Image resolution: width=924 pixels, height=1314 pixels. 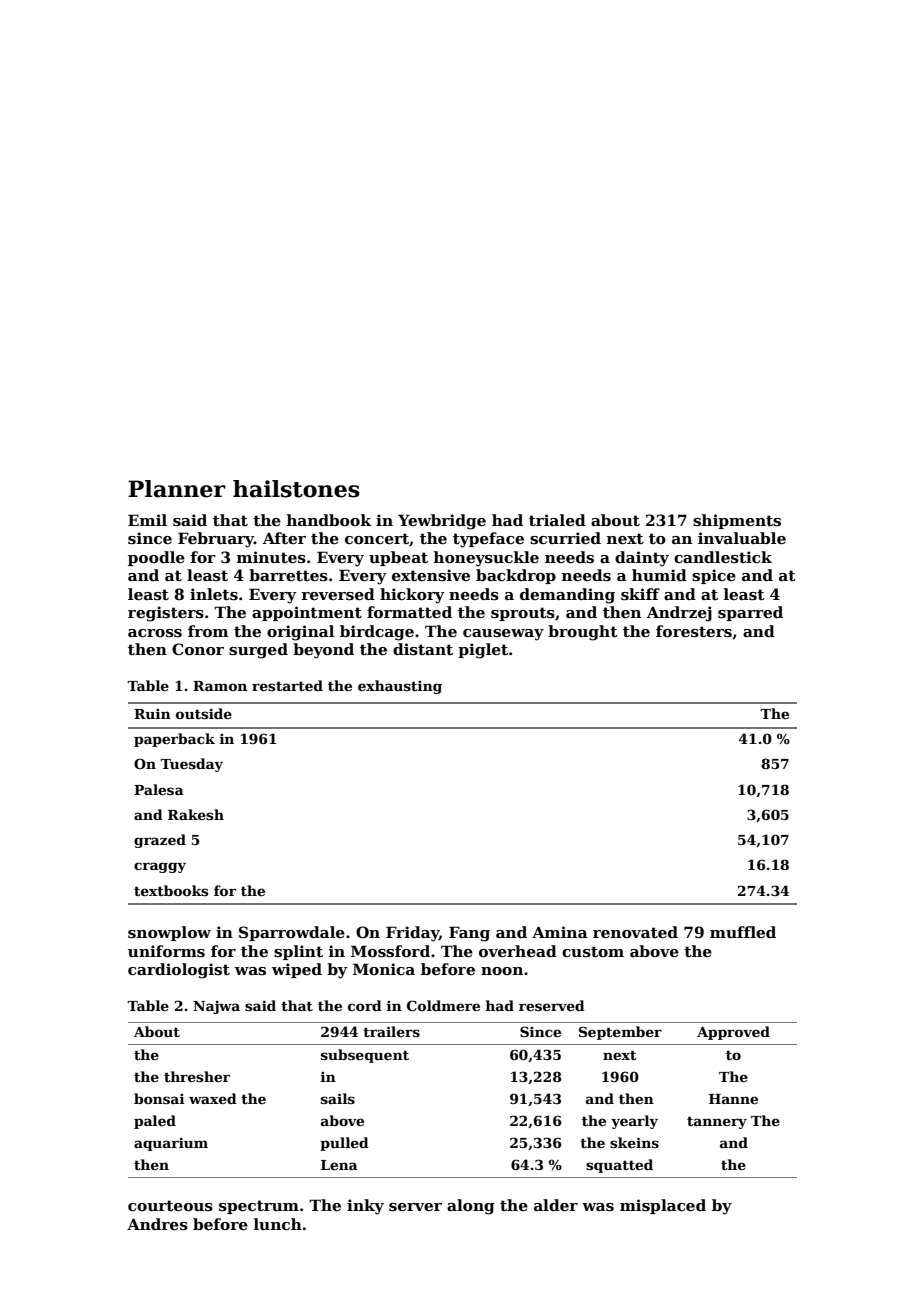 What do you see at coordinates (377, 538) in the image?
I see `concert` at bounding box center [377, 538].
